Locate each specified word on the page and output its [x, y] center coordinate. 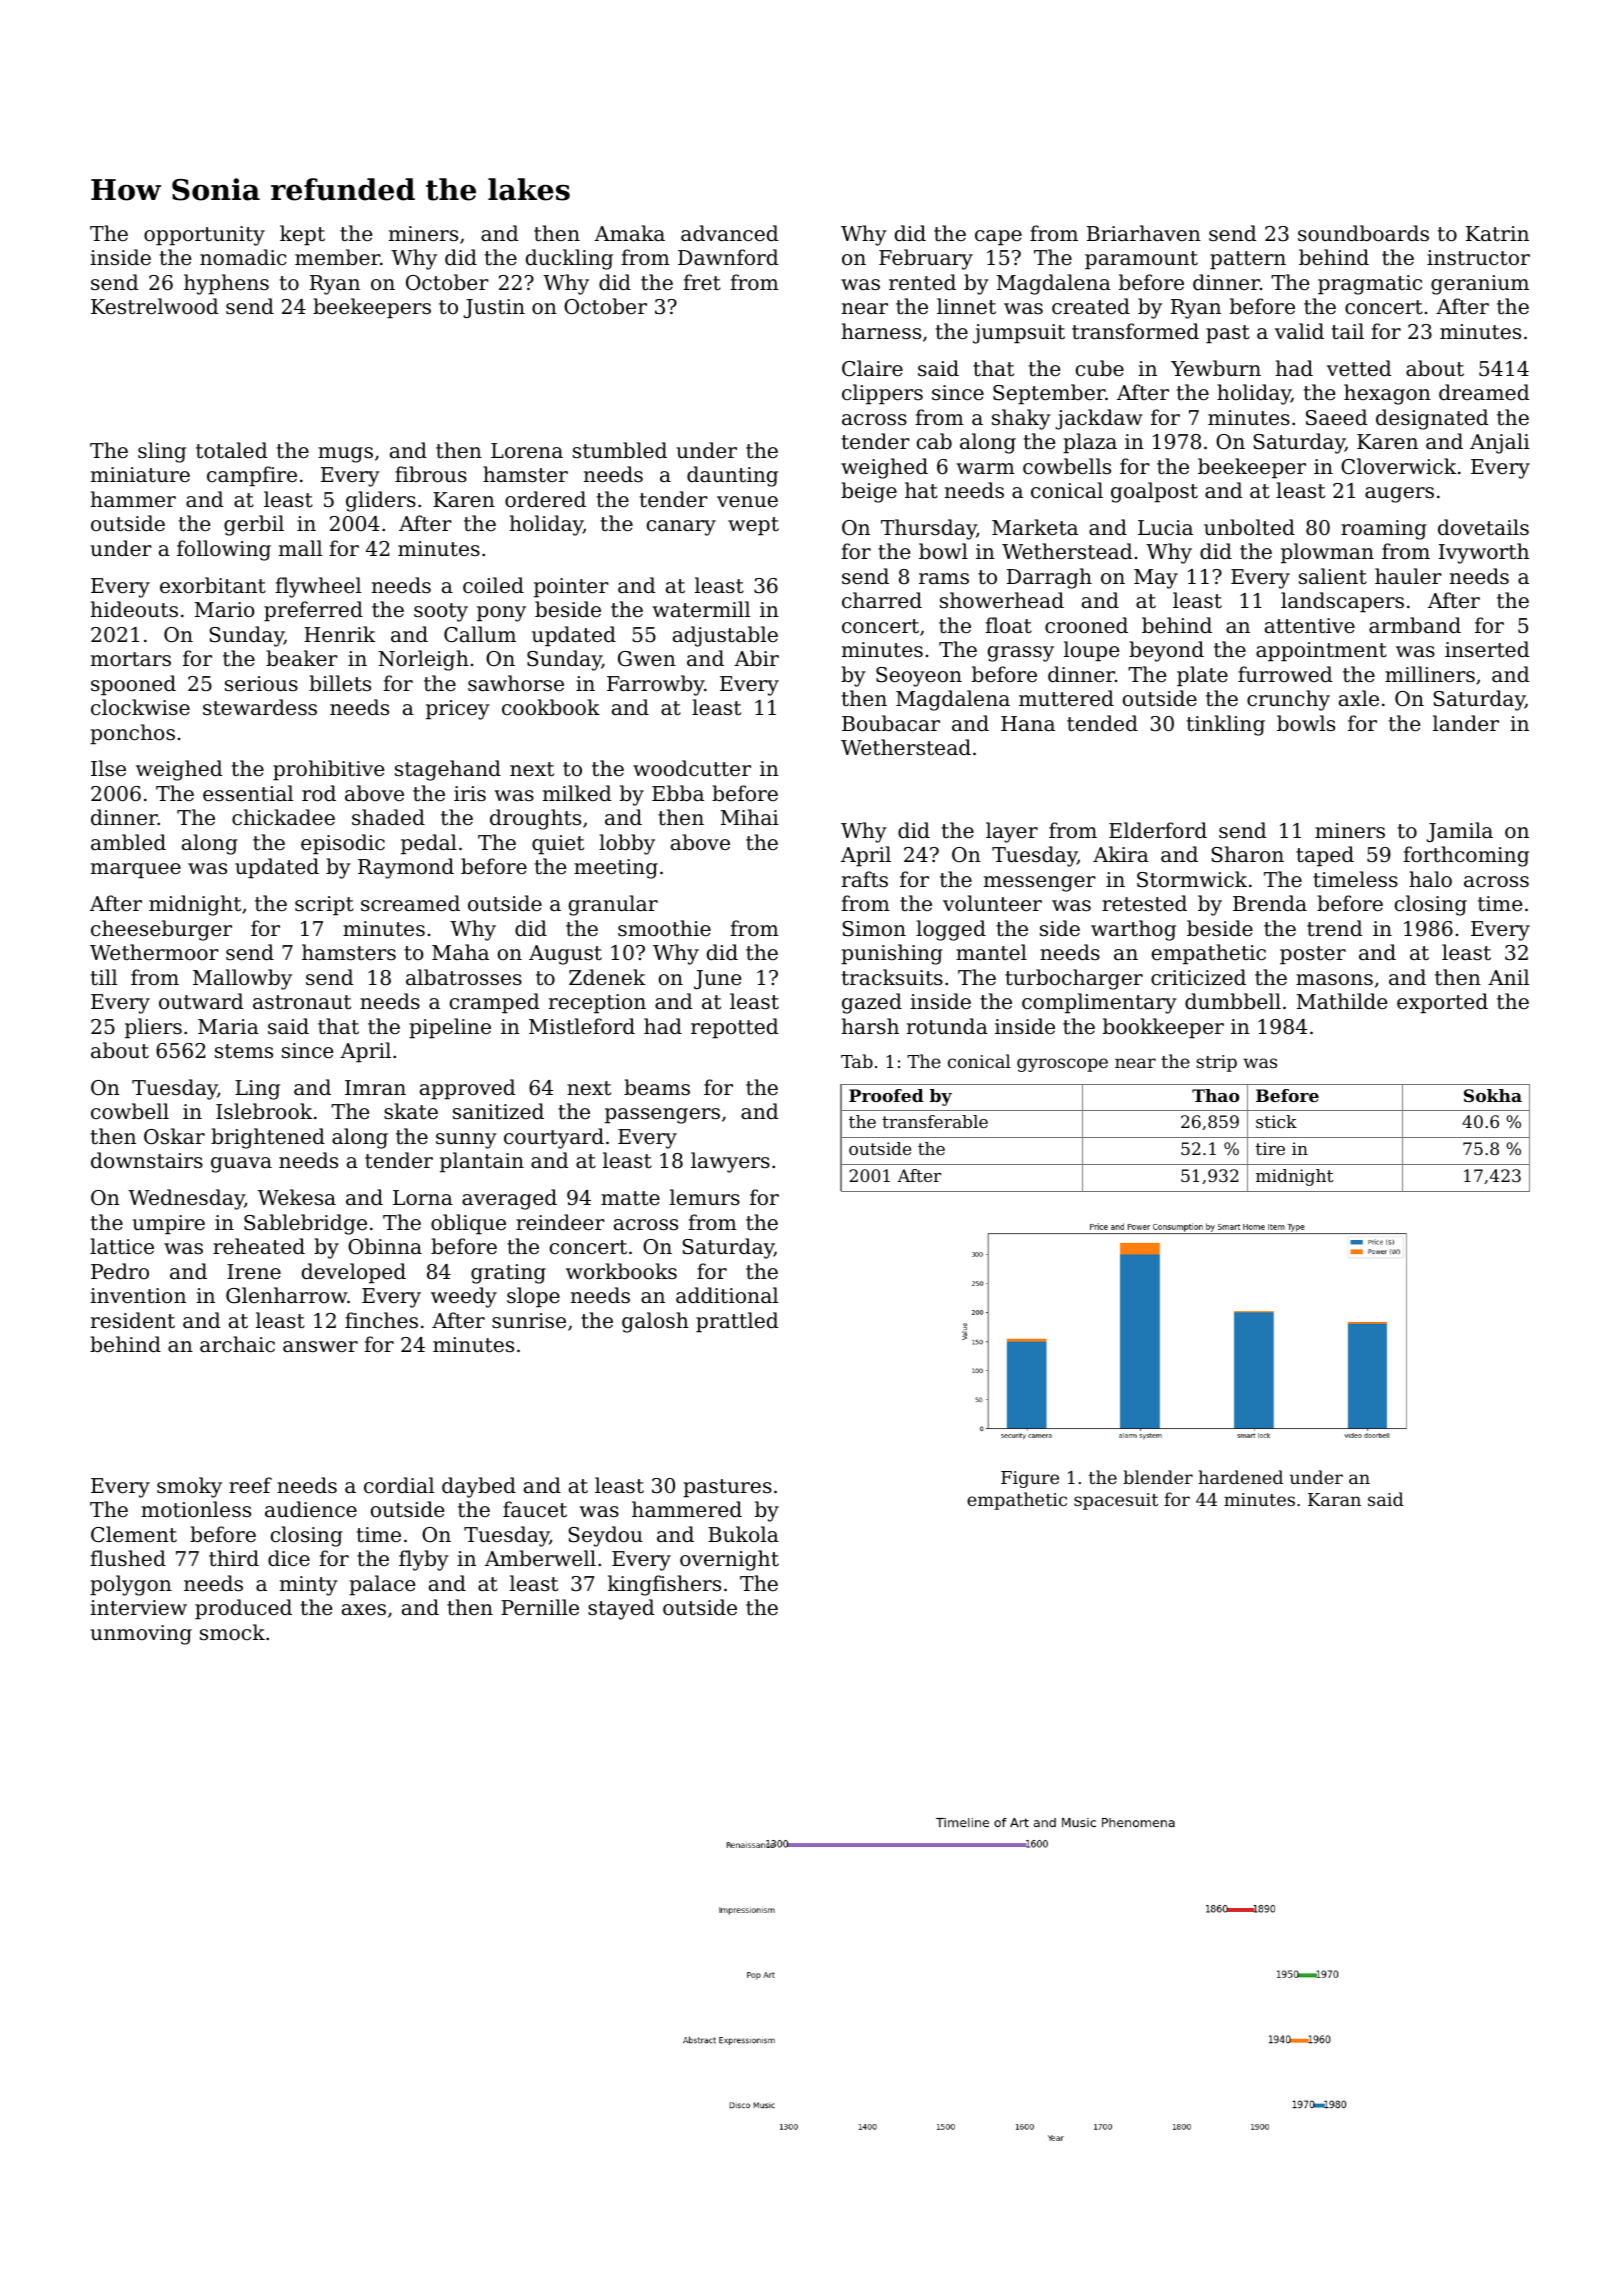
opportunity [204, 236]
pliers [153, 1028]
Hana [1028, 724]
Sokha [1493, 1095]
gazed [872, 1003]
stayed [621, 1609]
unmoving [141, 1635]
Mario [224, 610]
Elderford [1158, 830]
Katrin [1497, 233]
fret [702, 282]
